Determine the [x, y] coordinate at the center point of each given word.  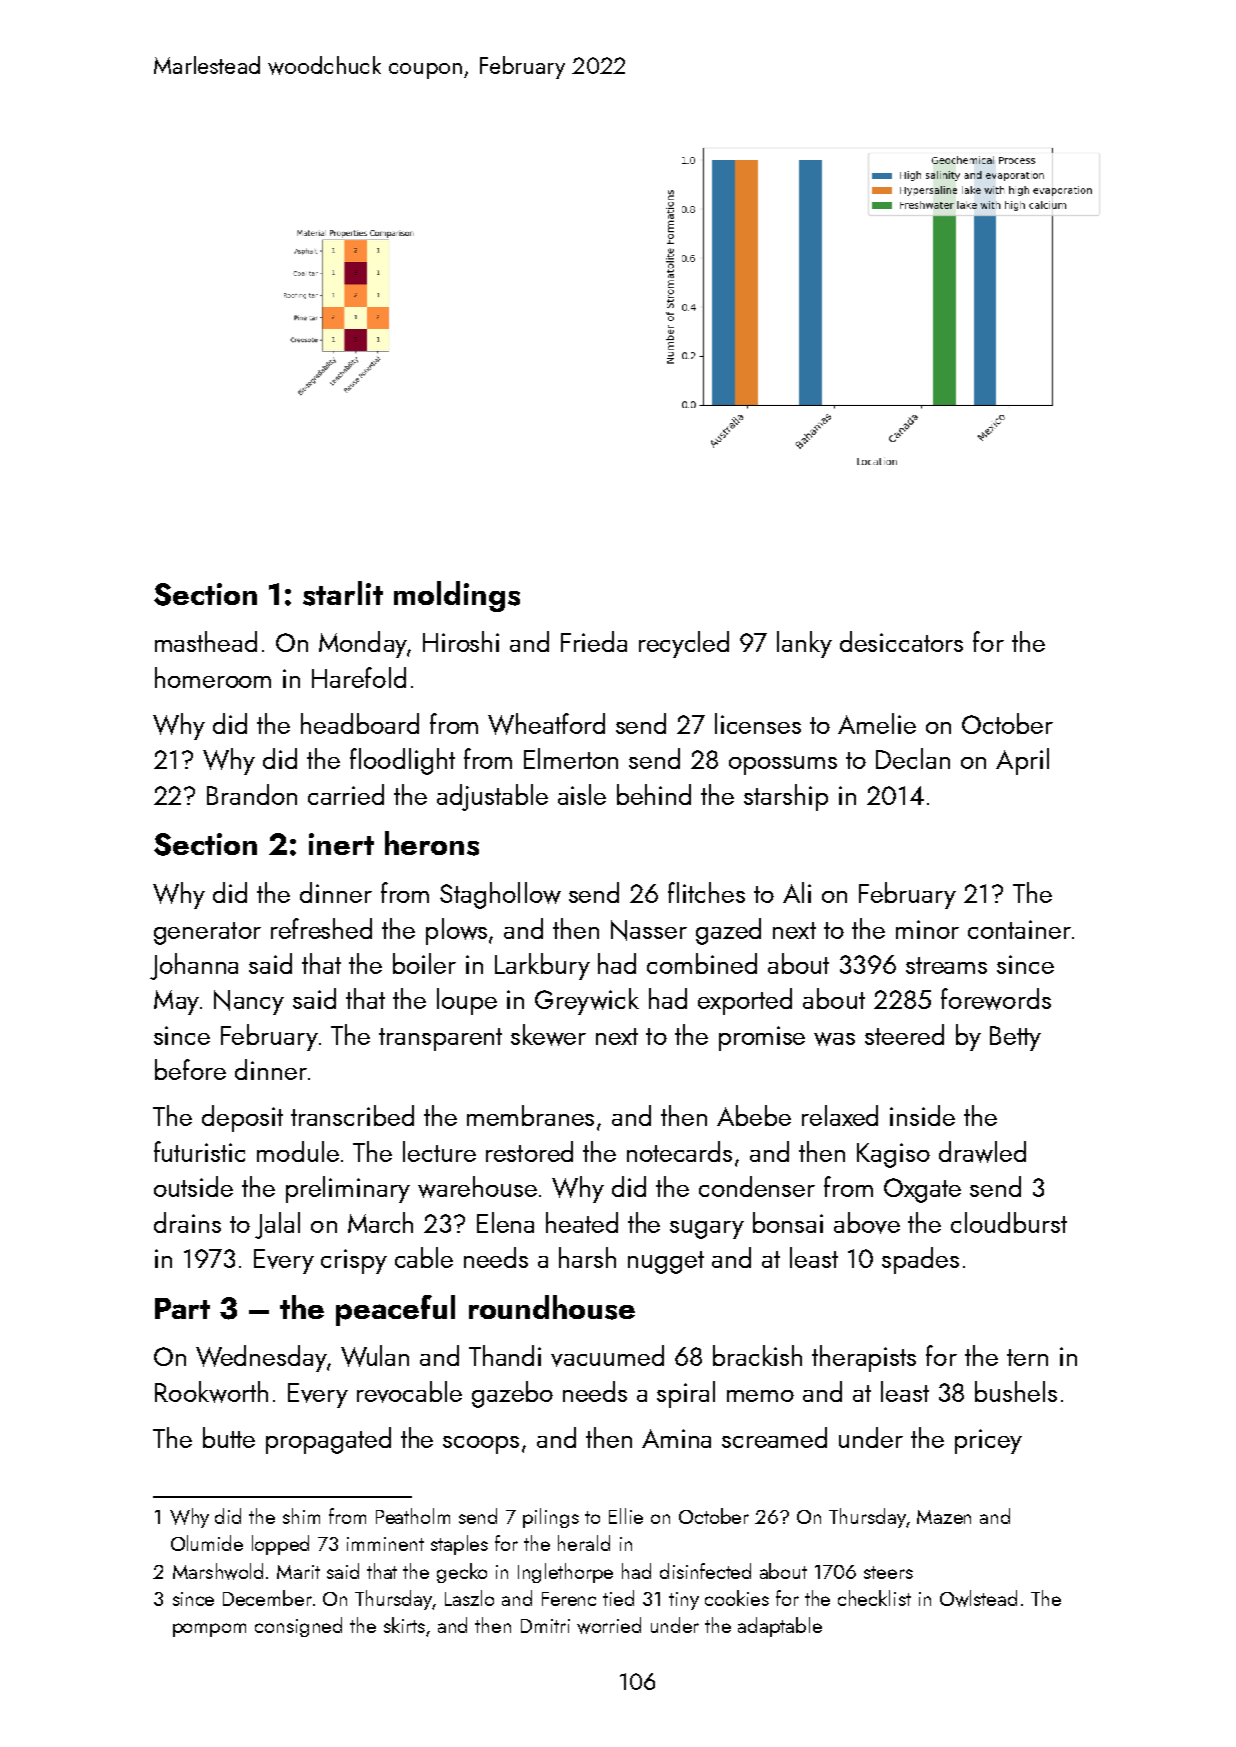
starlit [343, 593]
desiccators [901, 641]
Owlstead [978, 1598]
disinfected [705, 1571]
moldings [457, 596]
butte [229, 1437]
